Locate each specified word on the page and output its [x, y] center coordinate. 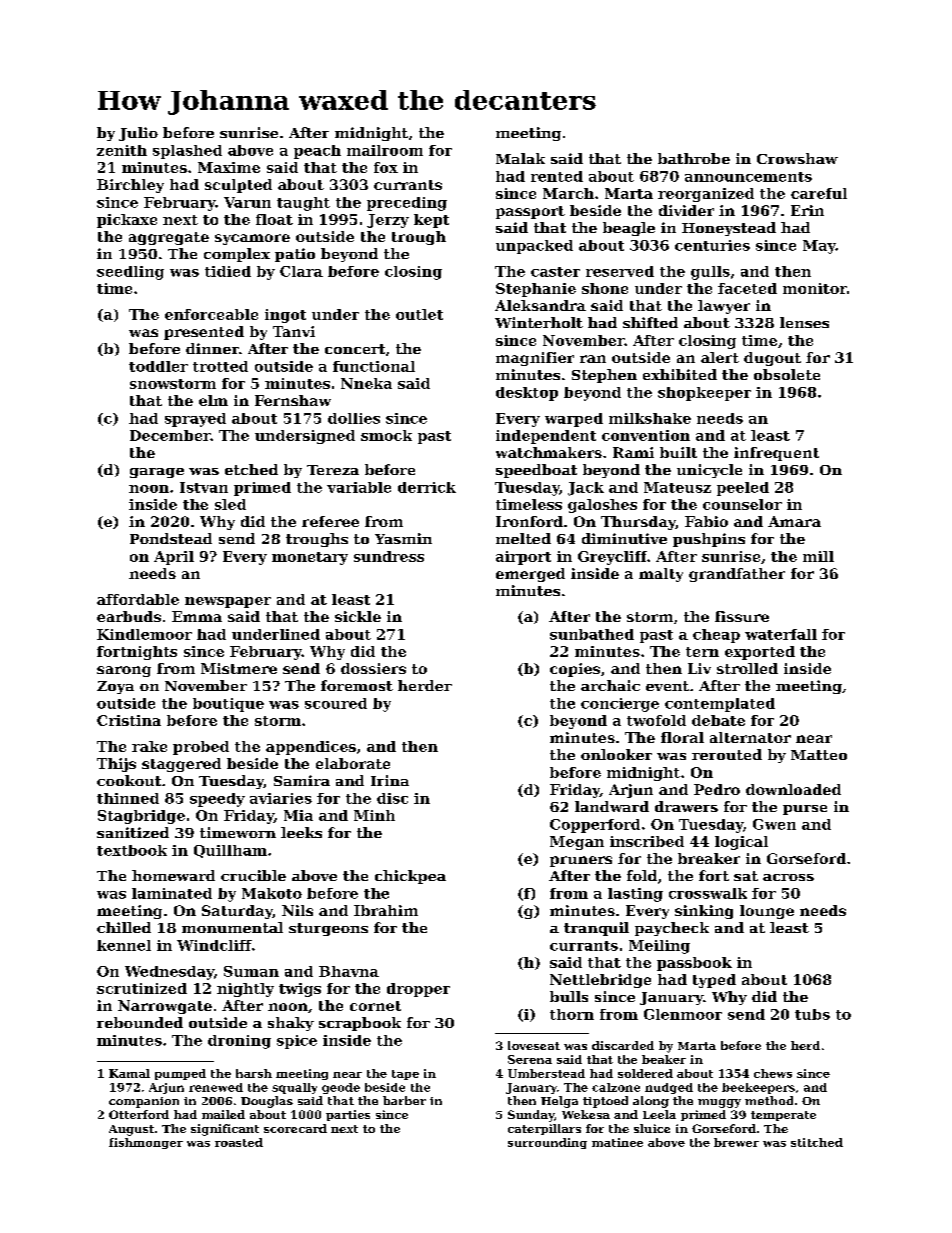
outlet [419, 314]
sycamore [252, 239]
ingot [285, 316]
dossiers [373, 668]
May [819, 247]
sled [230, 504]
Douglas [267, 1102]
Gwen [774, 824]
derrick [427, 487]
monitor [815, 288]
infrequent [776, 454]
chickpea [410, 877]
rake [149, 746]
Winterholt [539, 322]
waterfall [781, 634]
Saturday [237, 912]
